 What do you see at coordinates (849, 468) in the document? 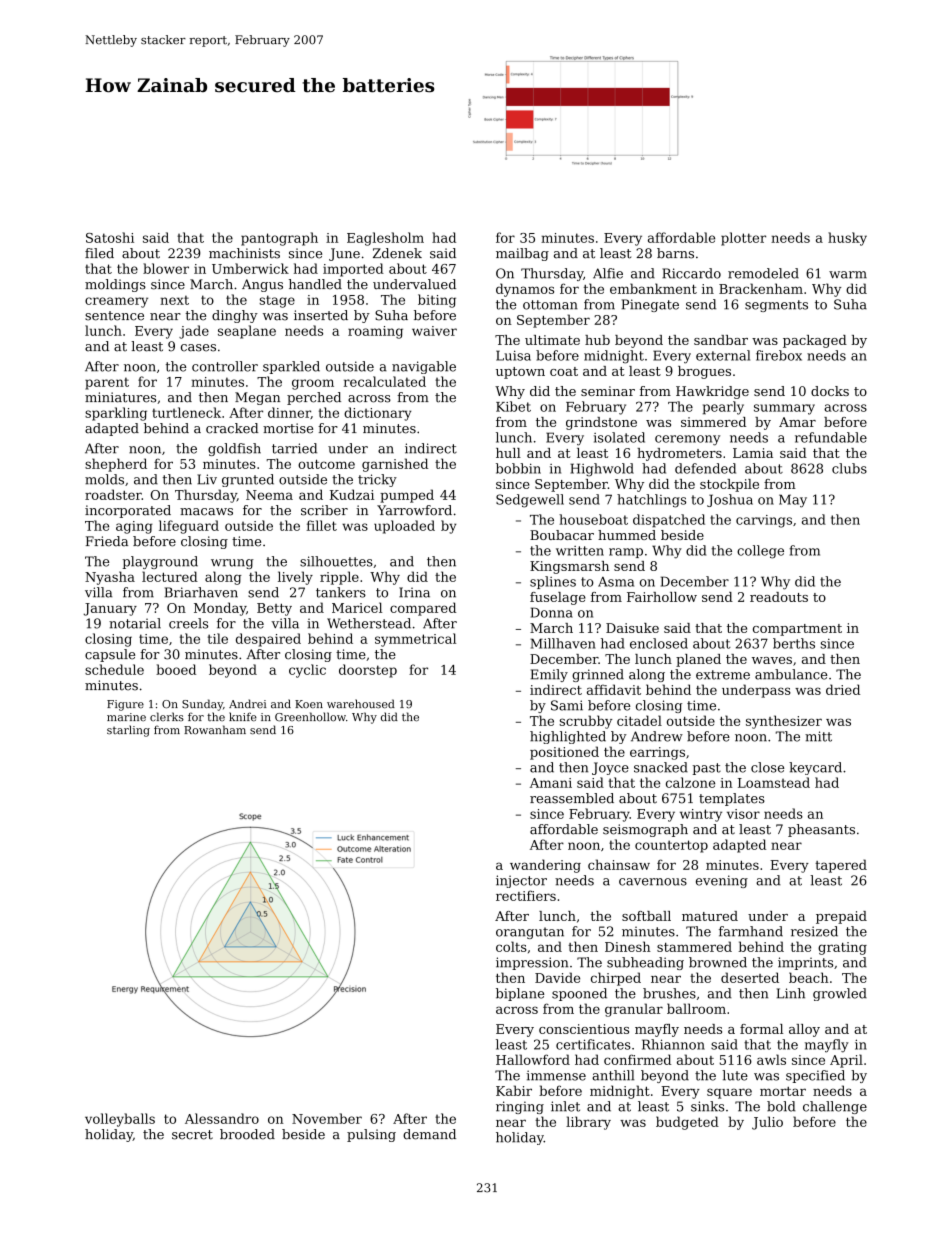
I see `clubs` at bounding box center [849, 468].
